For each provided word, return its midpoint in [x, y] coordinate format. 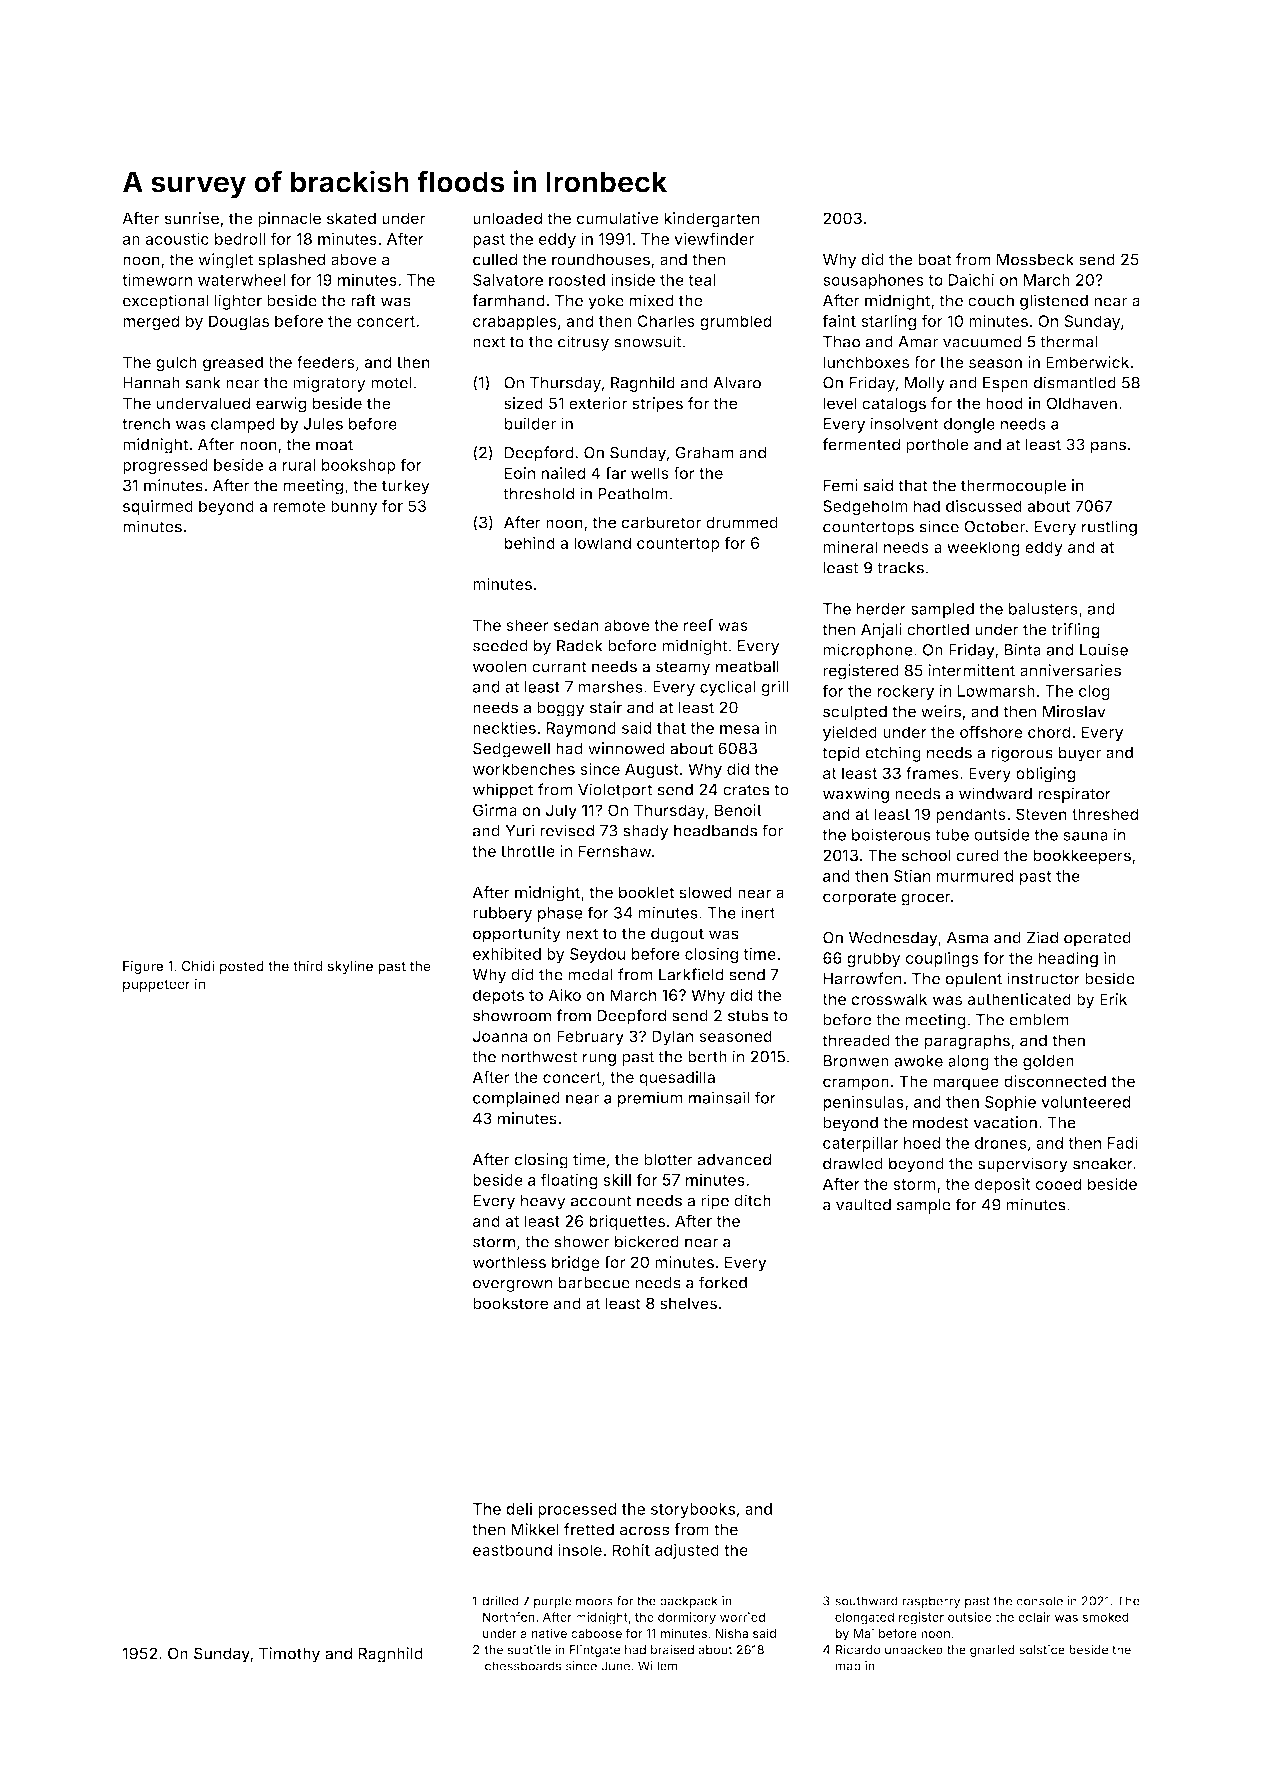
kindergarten [711, 220]
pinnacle [289, 220]
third [308, 966]
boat [934, 259]
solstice [1042, 1649]
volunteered [1086, 1102]
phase [560, 914]
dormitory [687, 1618]
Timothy [289, 1655]
